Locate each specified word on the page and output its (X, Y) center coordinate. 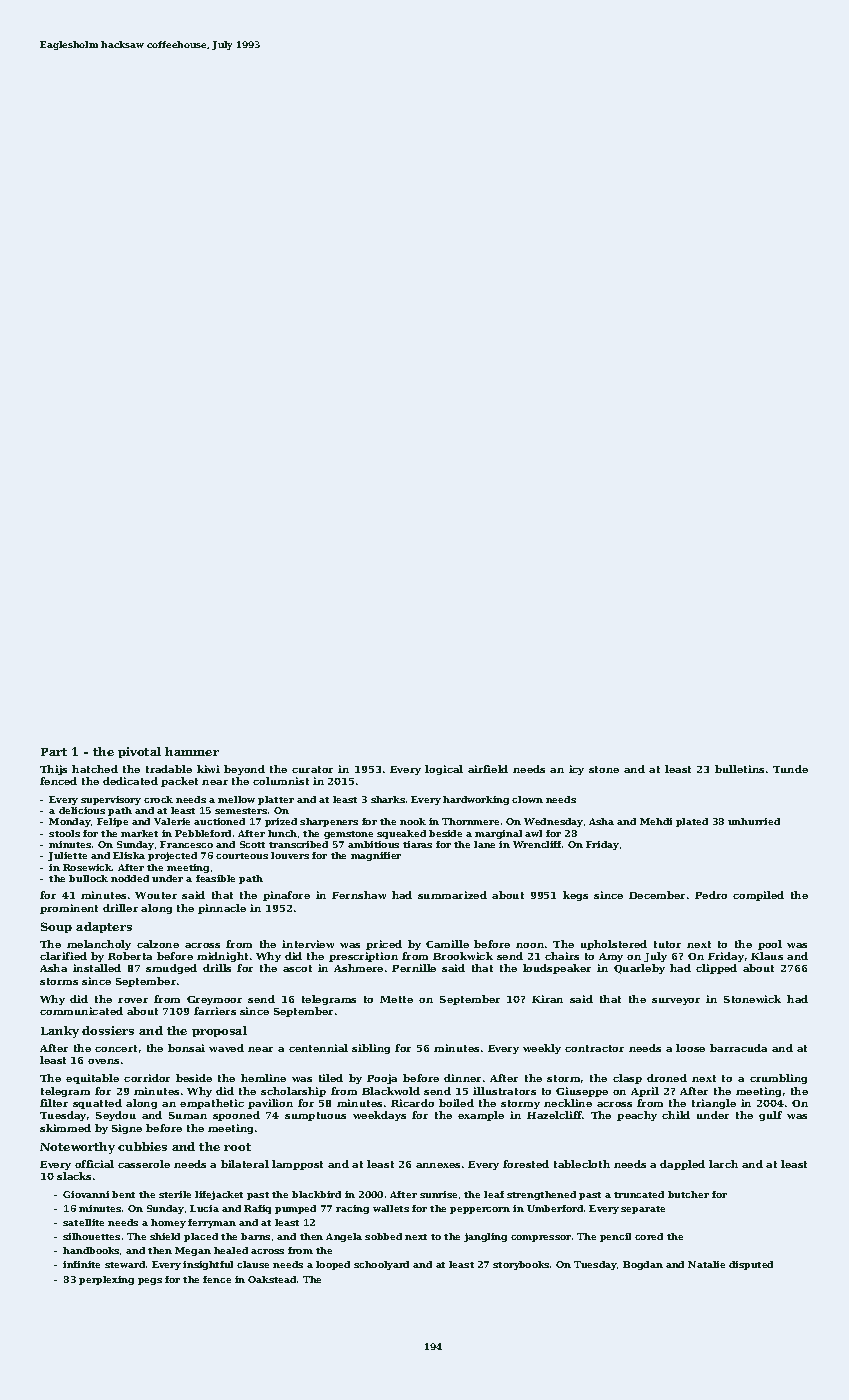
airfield (488, 769)
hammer (192, 751)
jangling (485, 1237)
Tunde (790, 769)
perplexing (106, 1280)
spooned (236, 1116)
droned (667, 1078)
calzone (158, 944)
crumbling (778, 1079)
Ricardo (412, 1103)
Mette (396, 999)
